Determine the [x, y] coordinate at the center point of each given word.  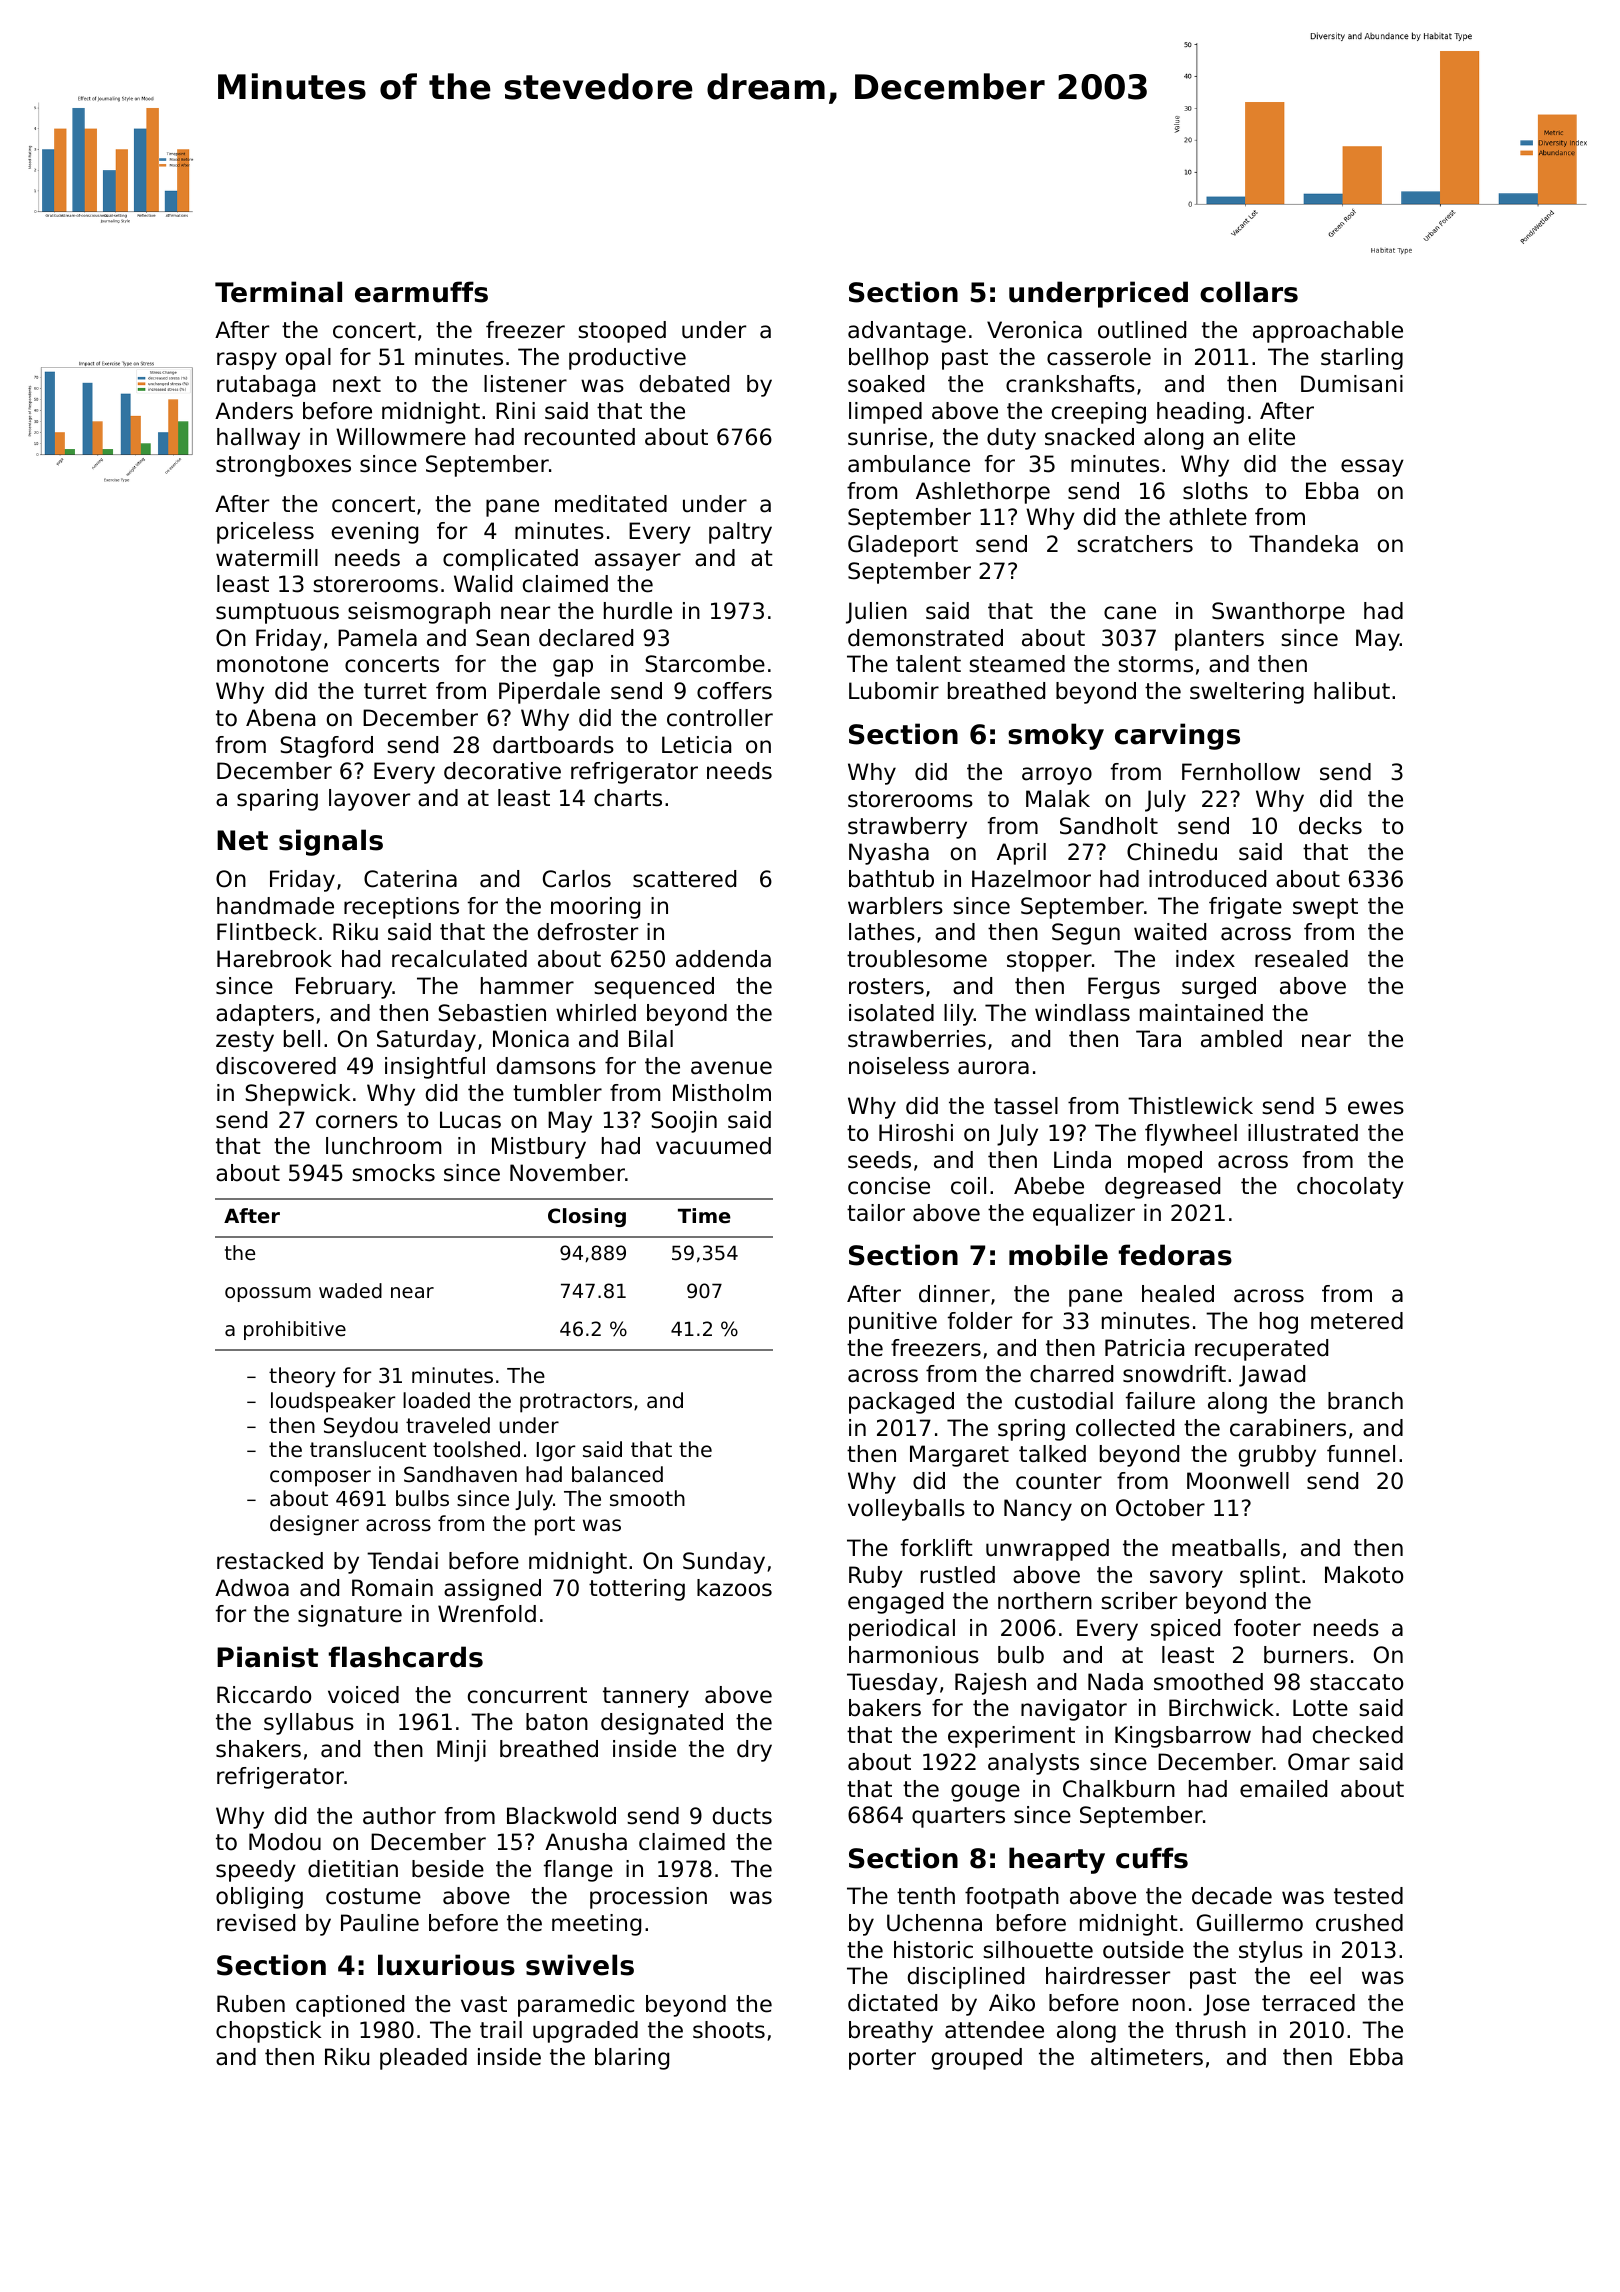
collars [1249, 292]
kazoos [734, 1588]
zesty [245, 1041]
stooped [622, 332]
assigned [492, 1590]
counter [1059, 1481]
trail [501, 2030]
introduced [1207, 879]
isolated [891, 1013]
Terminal [278, 292]
